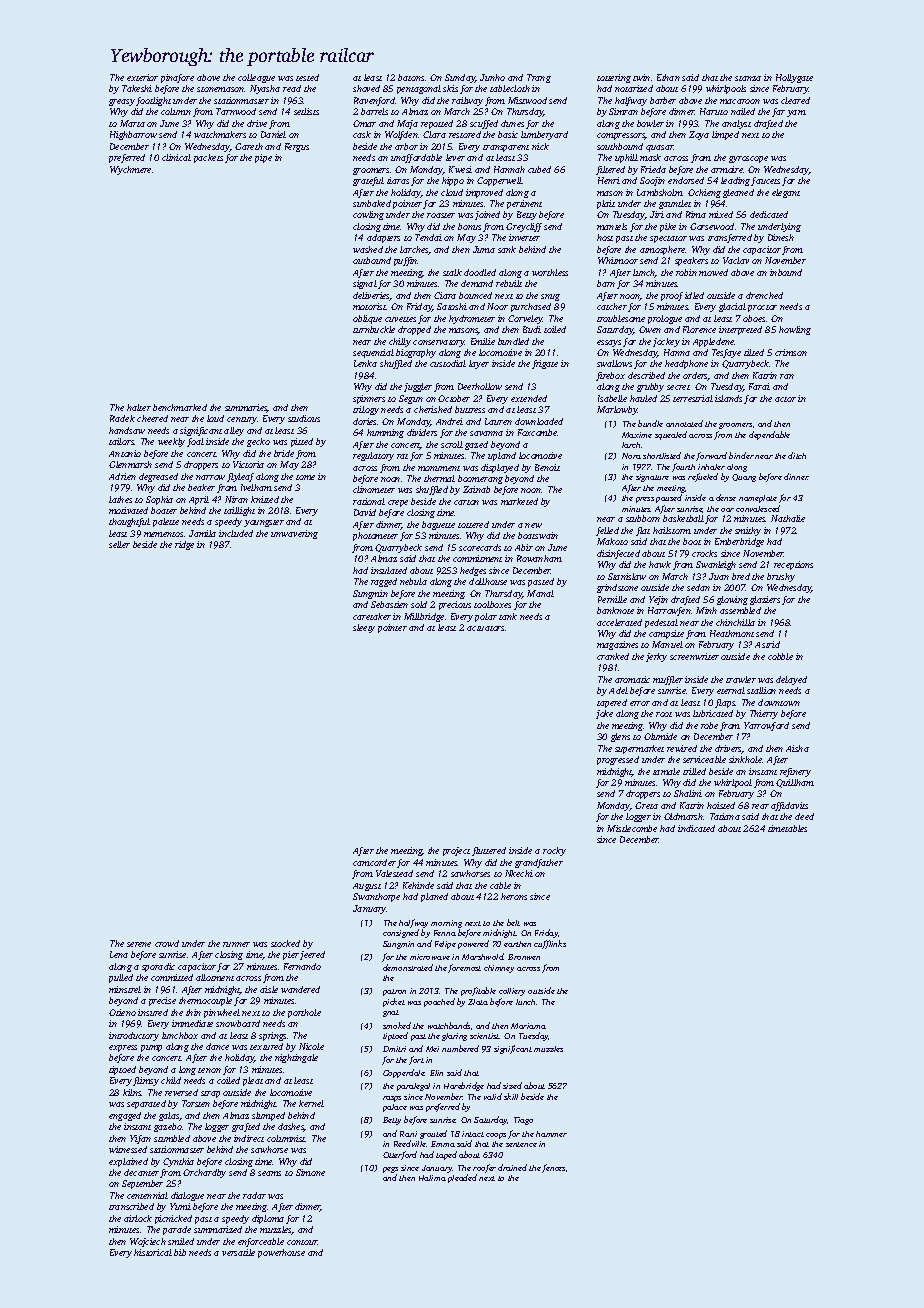 The width and height of the screenshot is (924, 1308). Describe the element at coordinates (374, 862) in the screenshot. I see `camcorder` at that location.
